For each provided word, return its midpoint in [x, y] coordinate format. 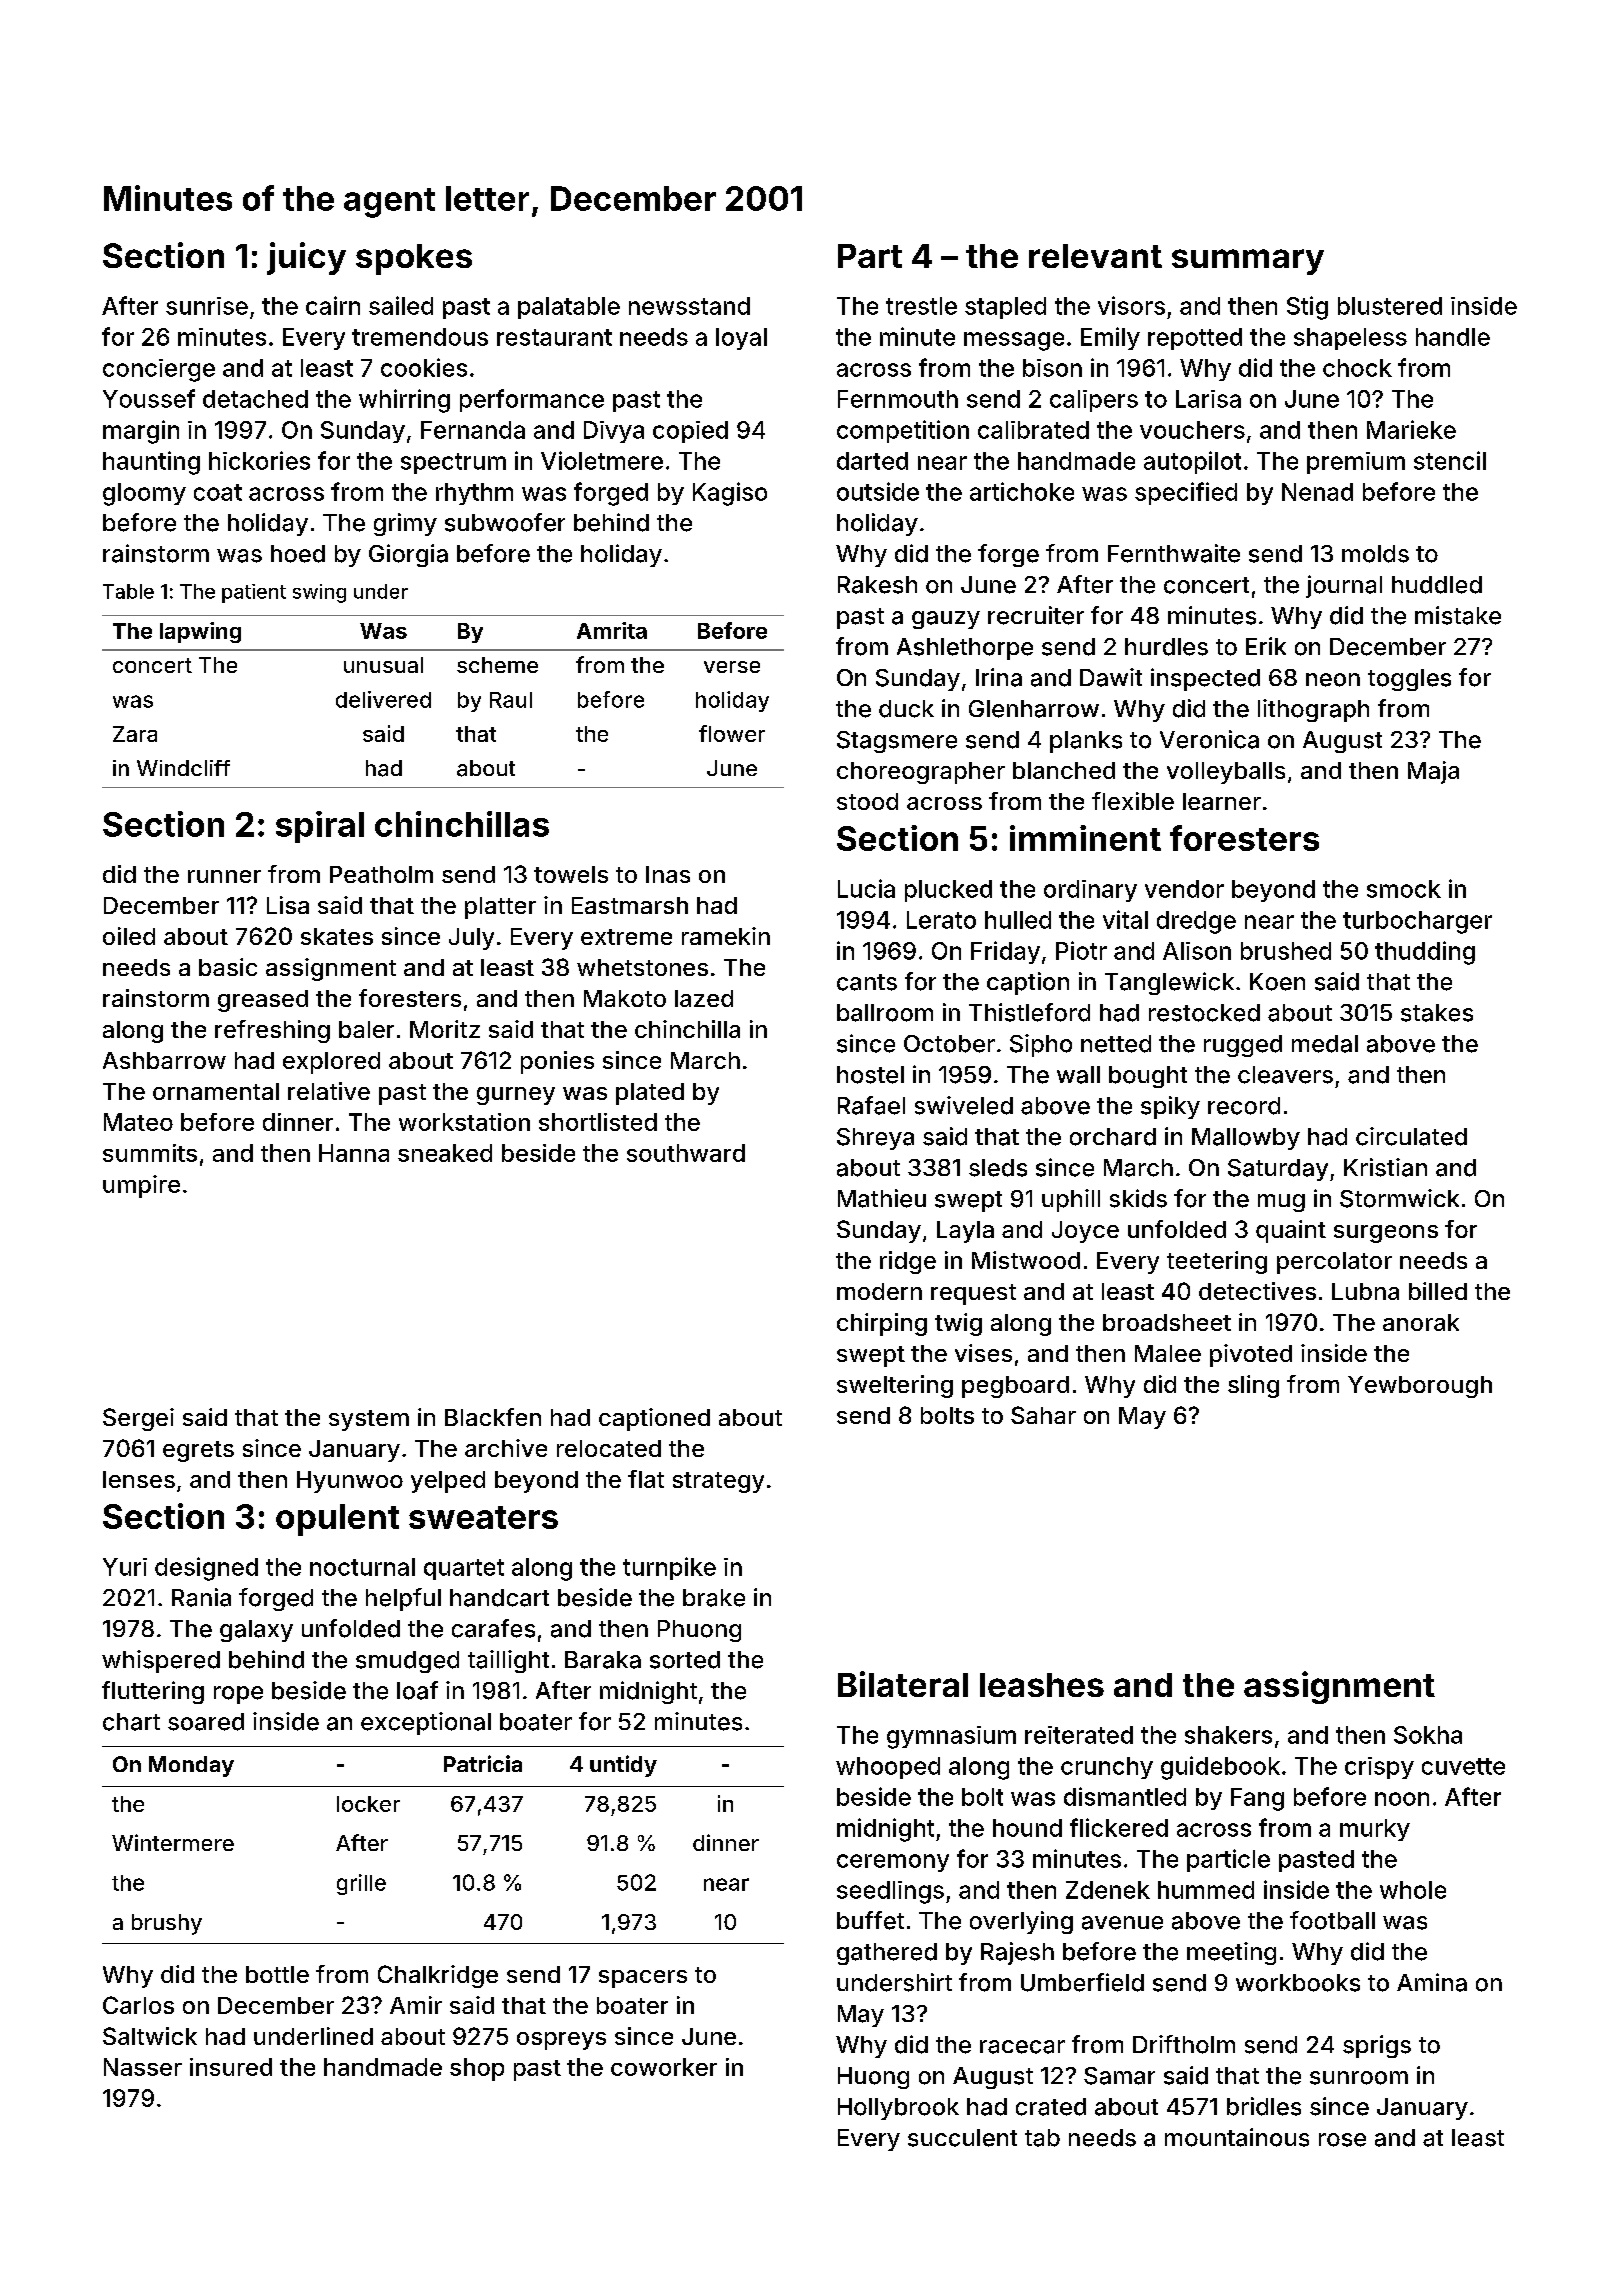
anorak [1421, 1322]
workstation [464, 1122]
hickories [259, 460]
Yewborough [1420, 1387]
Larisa [1208, 399]
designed [206, 1569]
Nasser [143, 2067]
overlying [1021, 1922]
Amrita [612, 630]
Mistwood [1026, 1260]
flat [646, 1479]
